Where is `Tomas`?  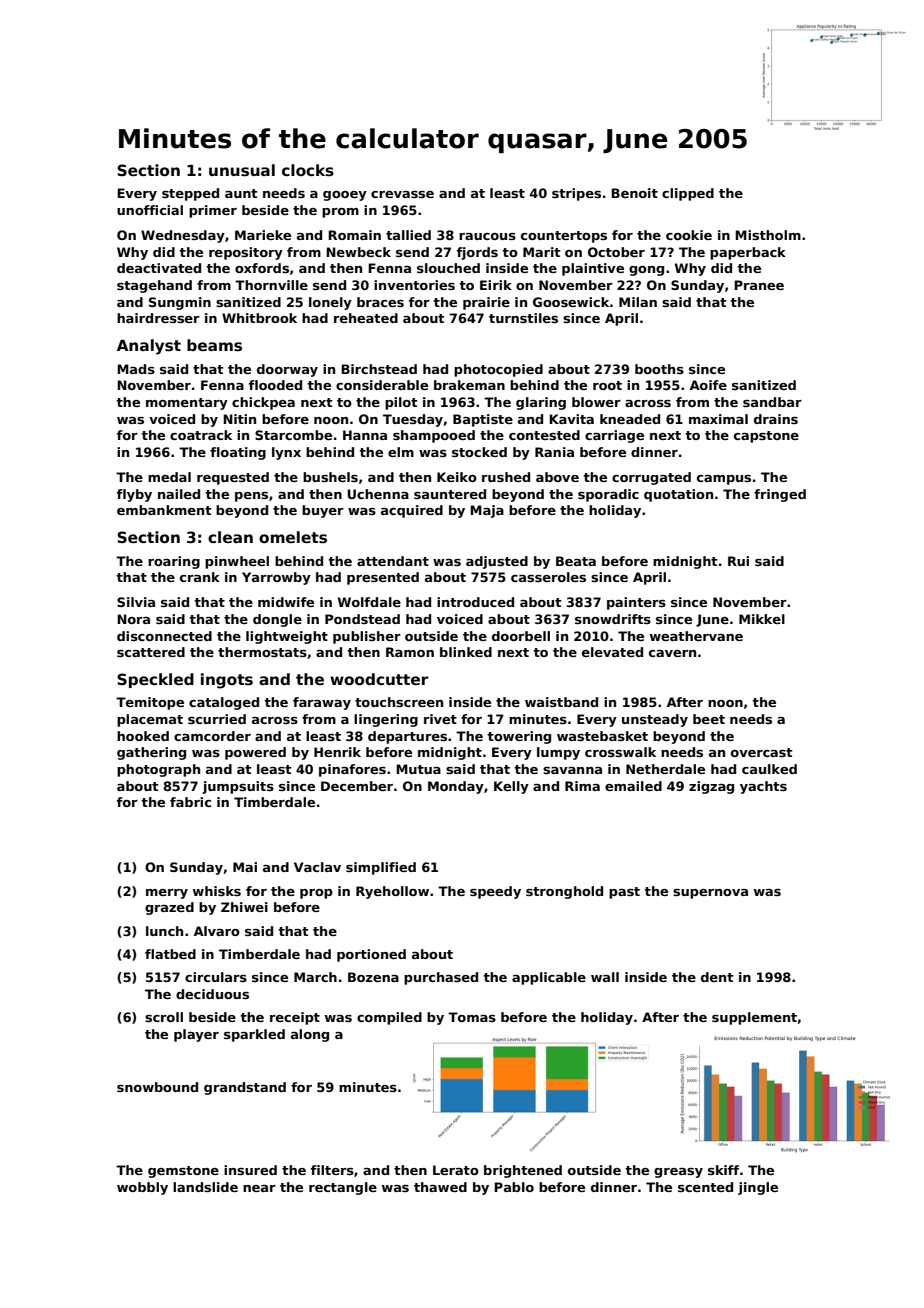 Tomas is located at coordinates (472, 1017).
